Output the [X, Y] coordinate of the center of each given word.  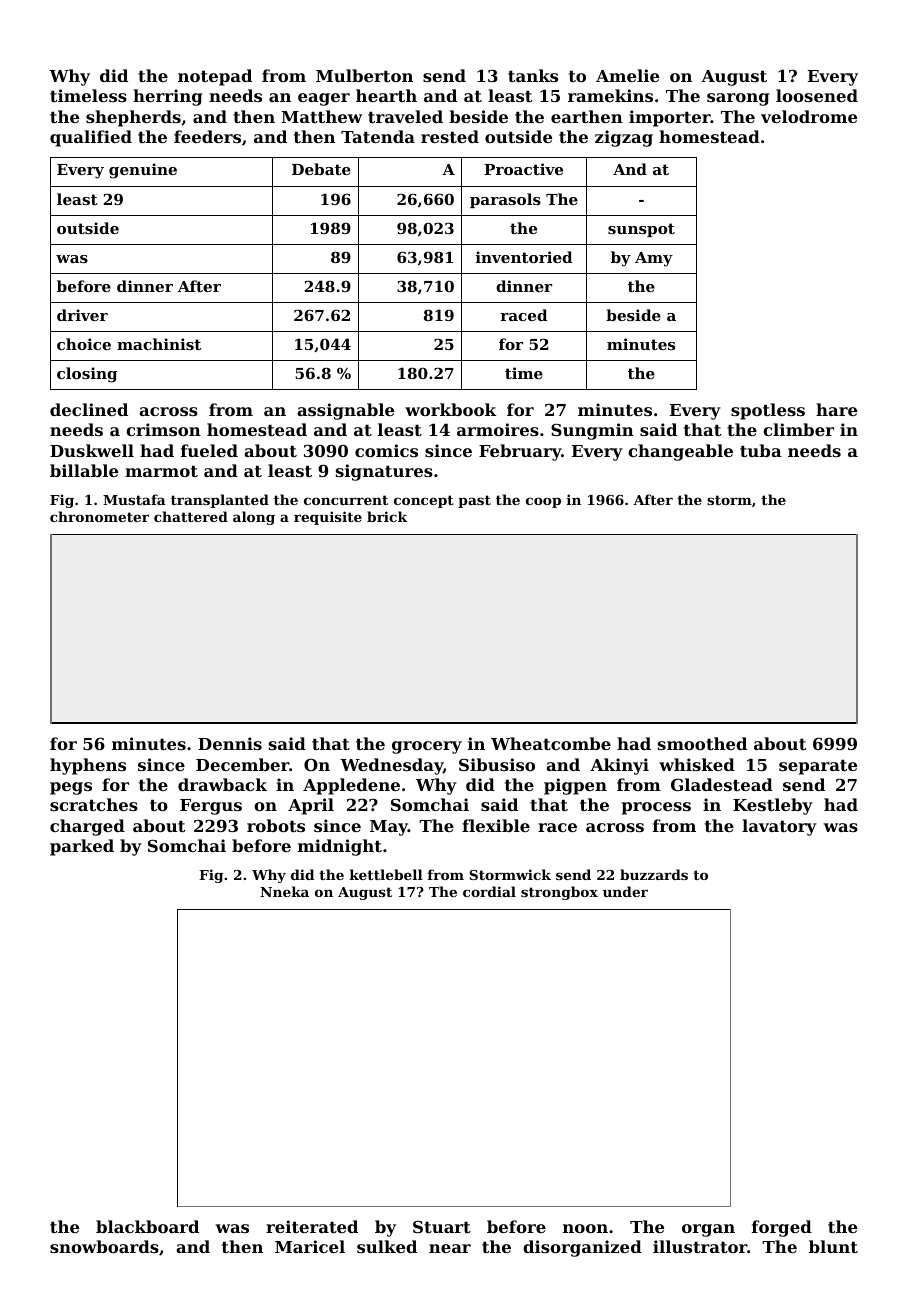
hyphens [88, 766]
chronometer [99, 516]
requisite [328, 518]
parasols [505, 200]
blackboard [147, 1226]
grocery [427, 747]
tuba [761, 450]
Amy [654, 259]
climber [798, 429]
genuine [143, 171]
